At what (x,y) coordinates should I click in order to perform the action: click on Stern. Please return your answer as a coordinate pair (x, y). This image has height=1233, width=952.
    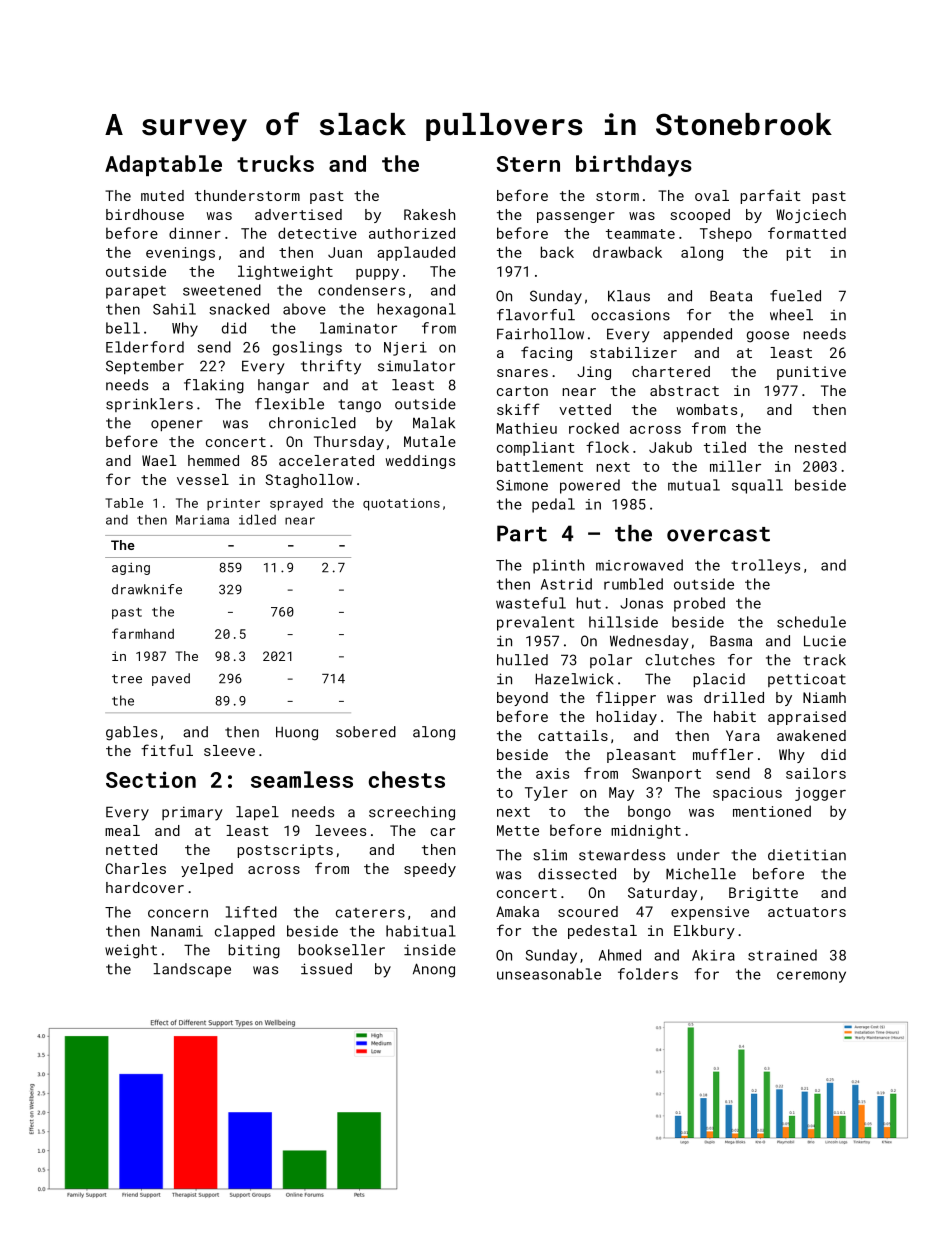
    Looking at the image, I should click on (528, 164).
